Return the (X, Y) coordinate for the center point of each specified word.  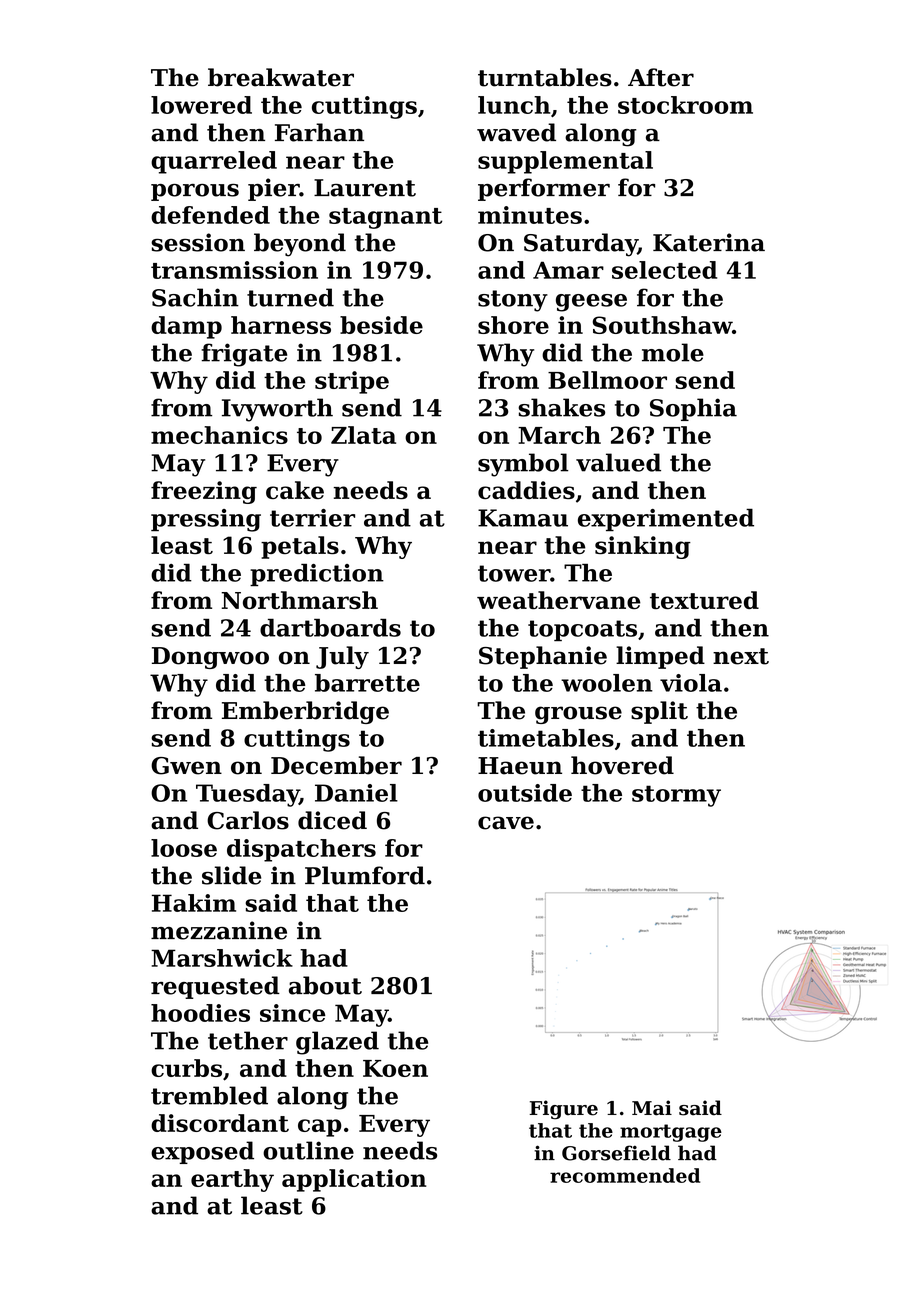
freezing (204, 492)
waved (516, 132)
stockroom (685, 105)
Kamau (523, 518)
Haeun (520, 766)
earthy (232, 1180)
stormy (676, 796)
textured (704, 600)
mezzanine (219, 930)
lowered (201, 105)
